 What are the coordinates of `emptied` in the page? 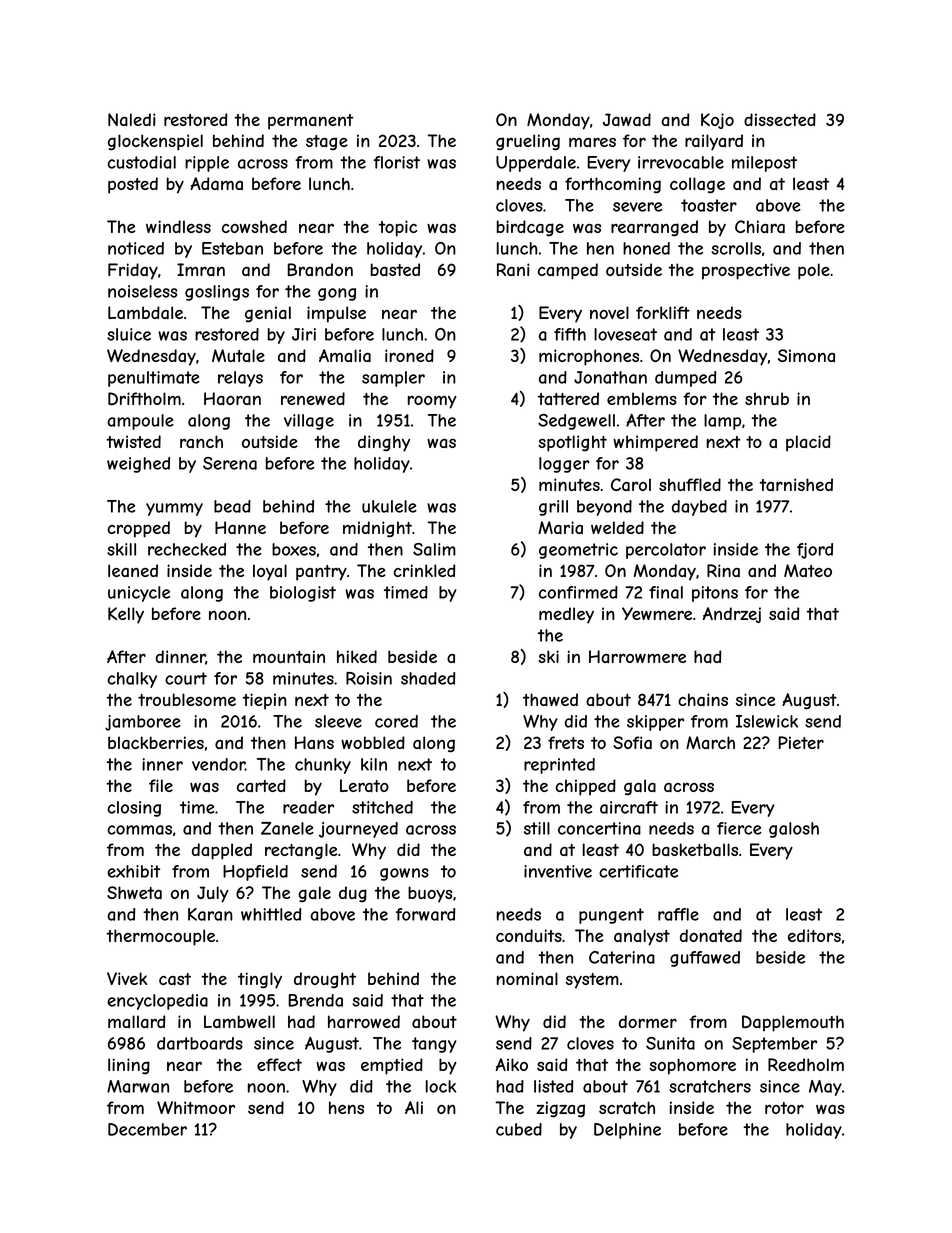 It's located at (392, 1066).
